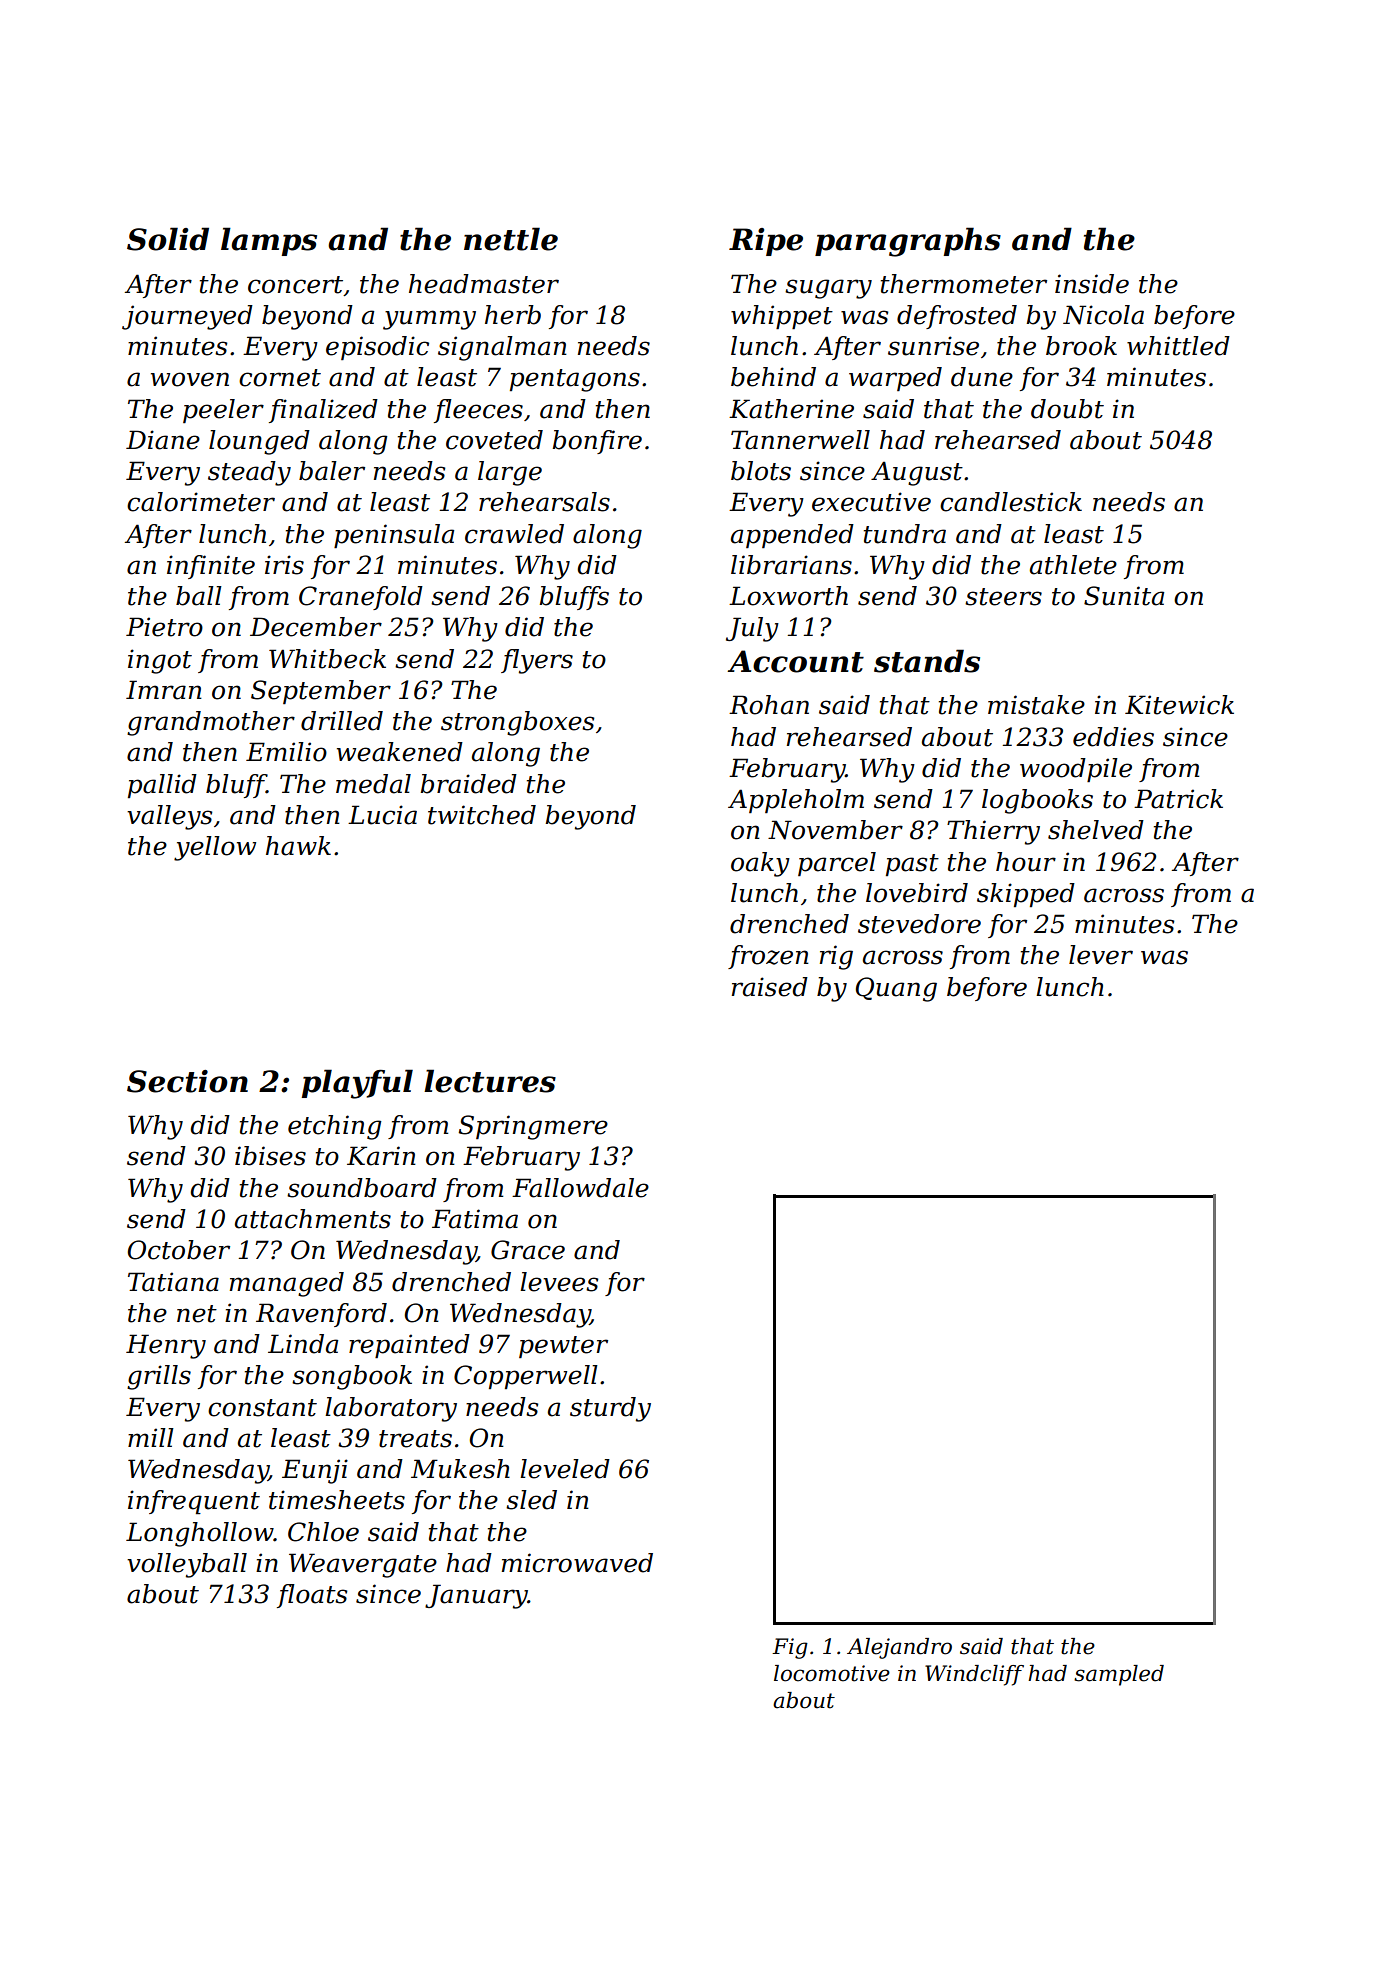 The image size is (1386, 1969). I want to click on behind, so click(773, 377).
